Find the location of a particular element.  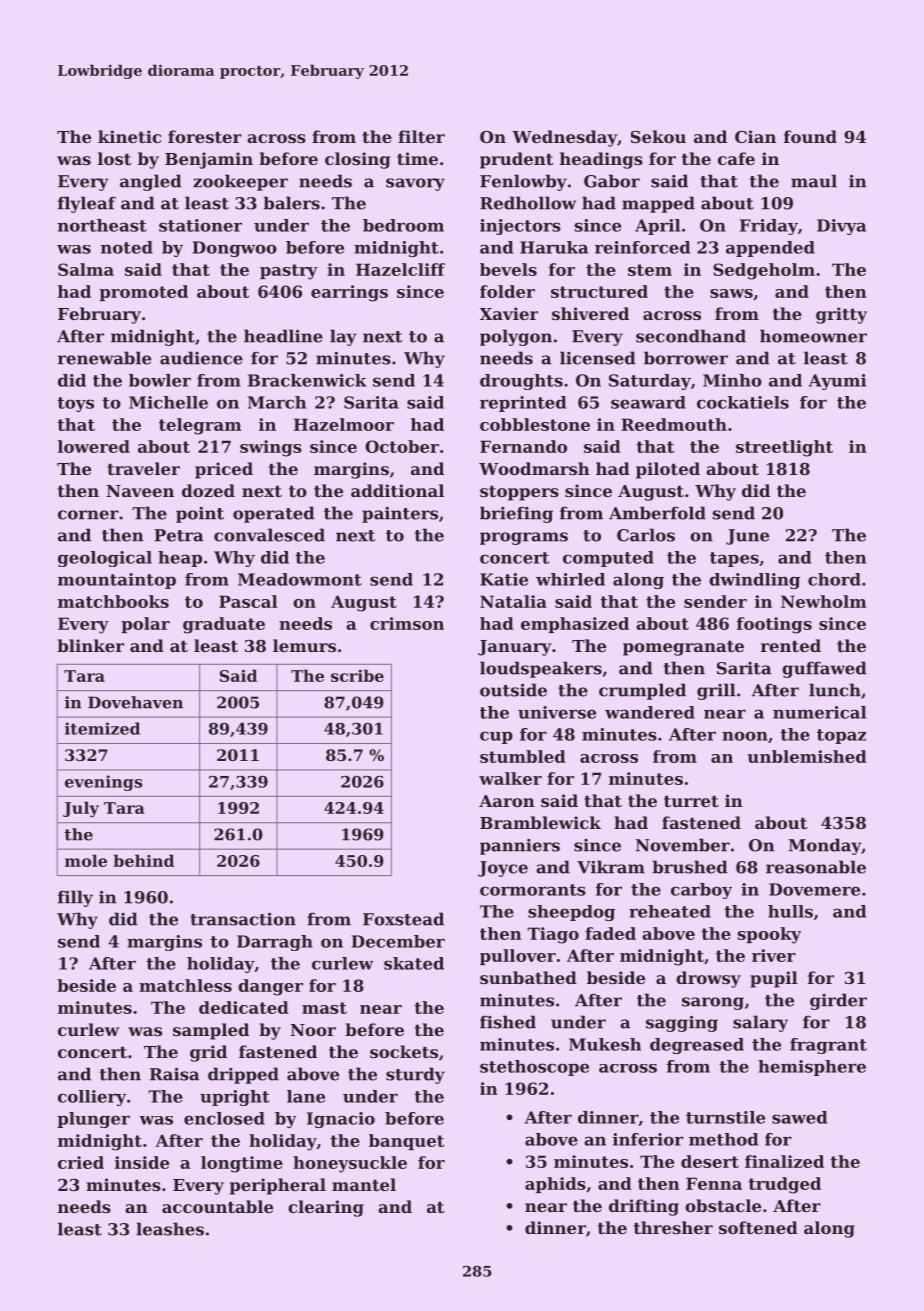

sturdy is located at coordinates (415, 1075).
